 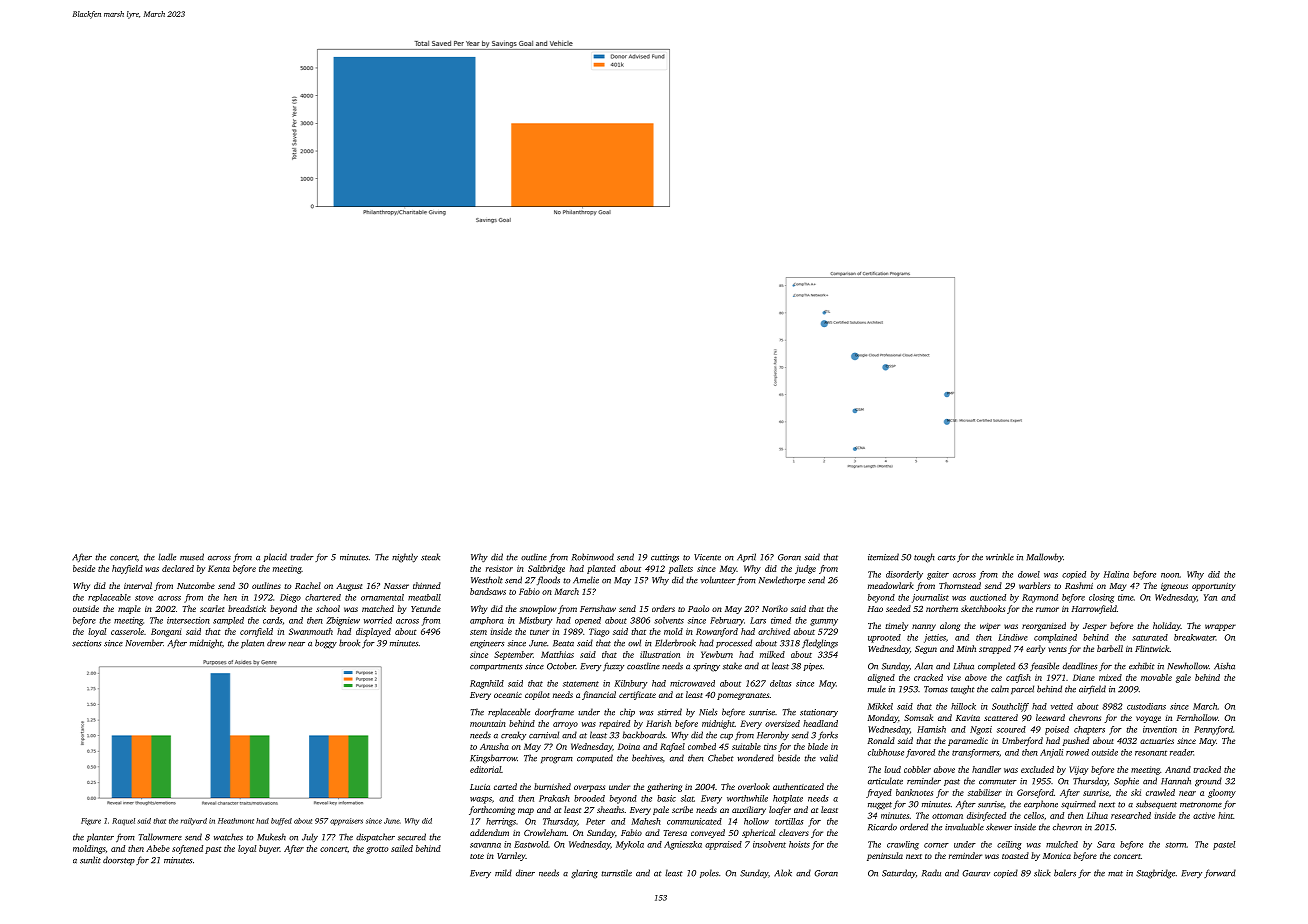 I want to click on doorstep, so click(x=119, y=860).
